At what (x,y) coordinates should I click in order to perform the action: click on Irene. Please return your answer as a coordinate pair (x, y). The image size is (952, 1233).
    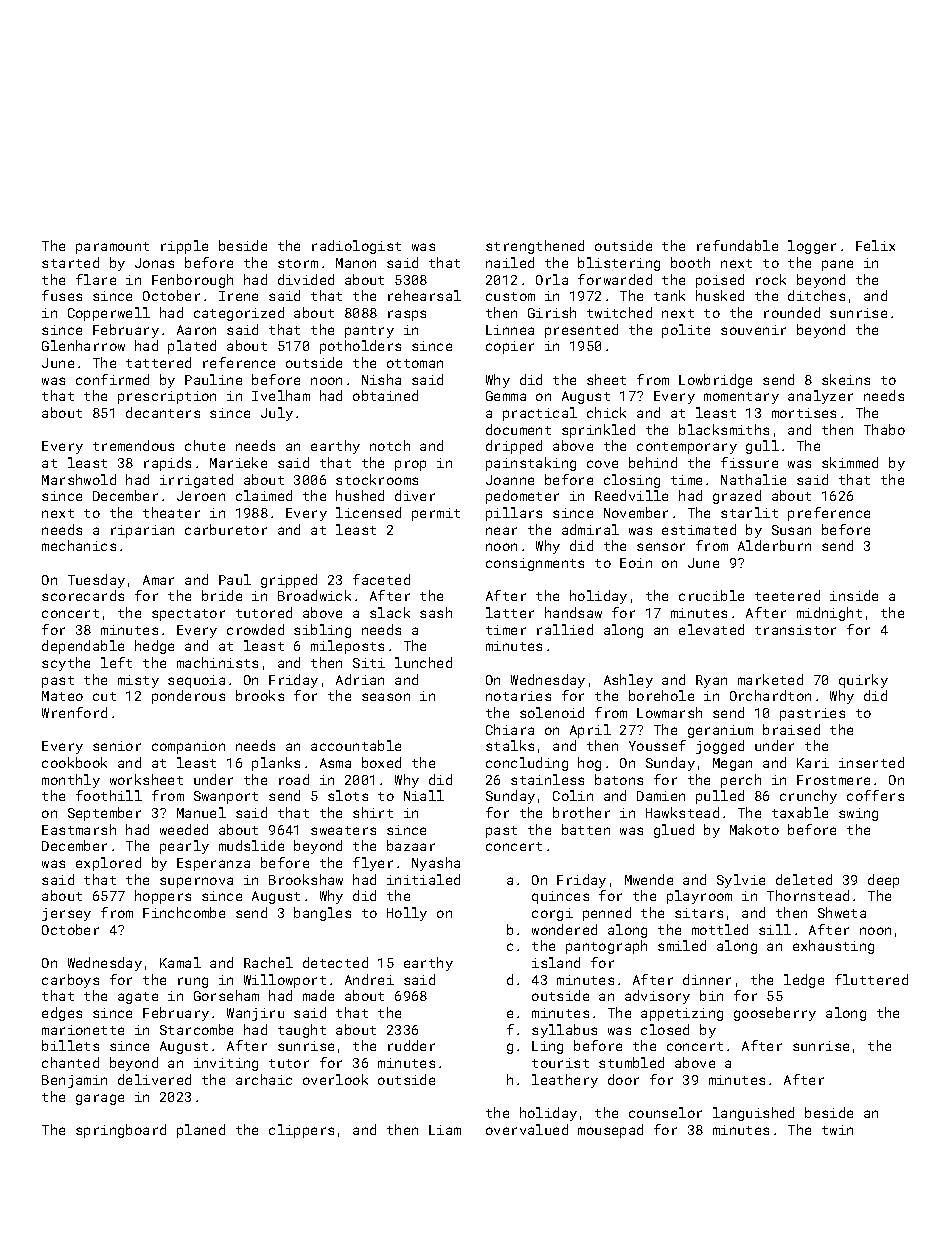
    Looking at the image, I should click on (238, 296).
